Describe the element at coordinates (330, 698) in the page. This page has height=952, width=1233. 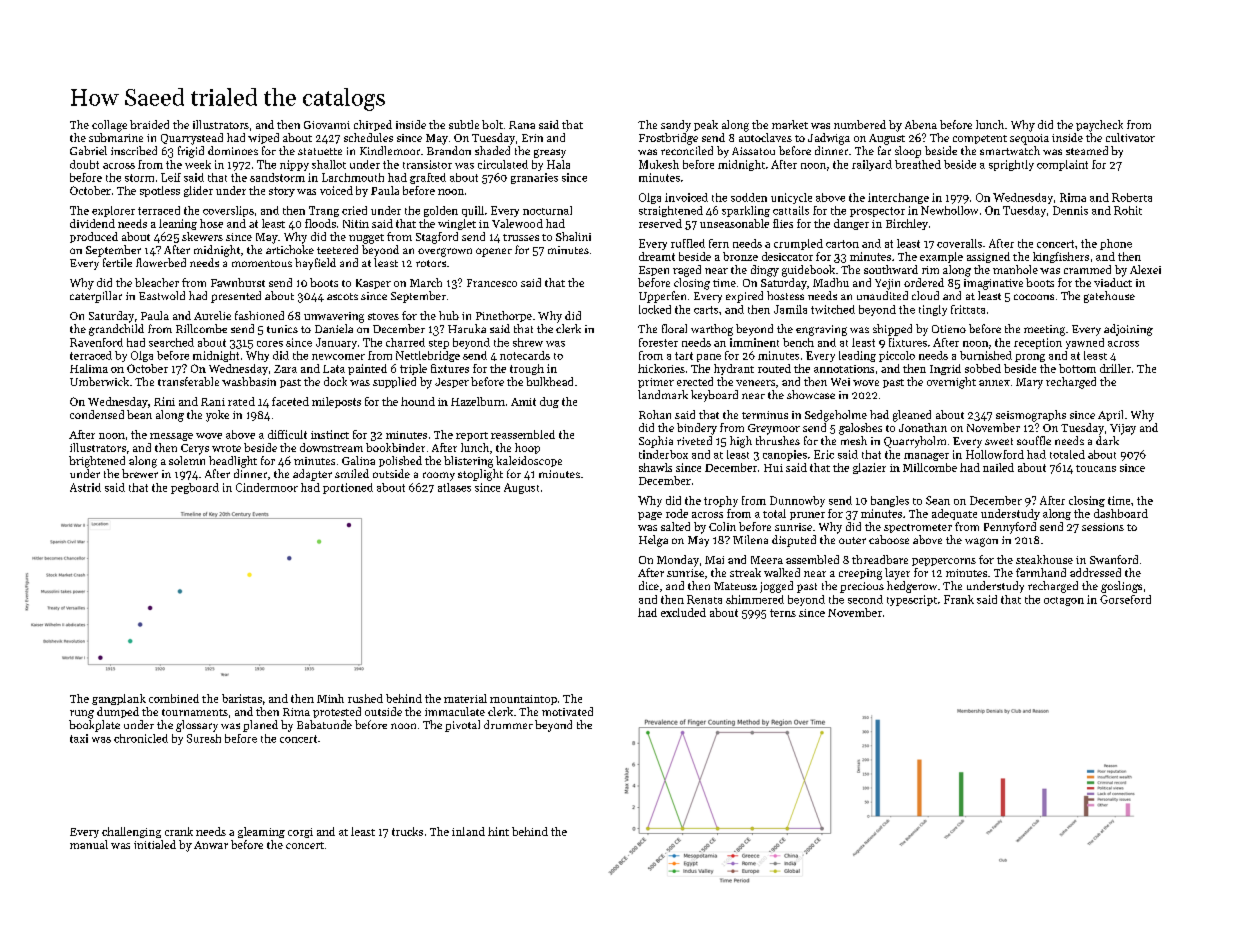
I see `Minh` at that location.
